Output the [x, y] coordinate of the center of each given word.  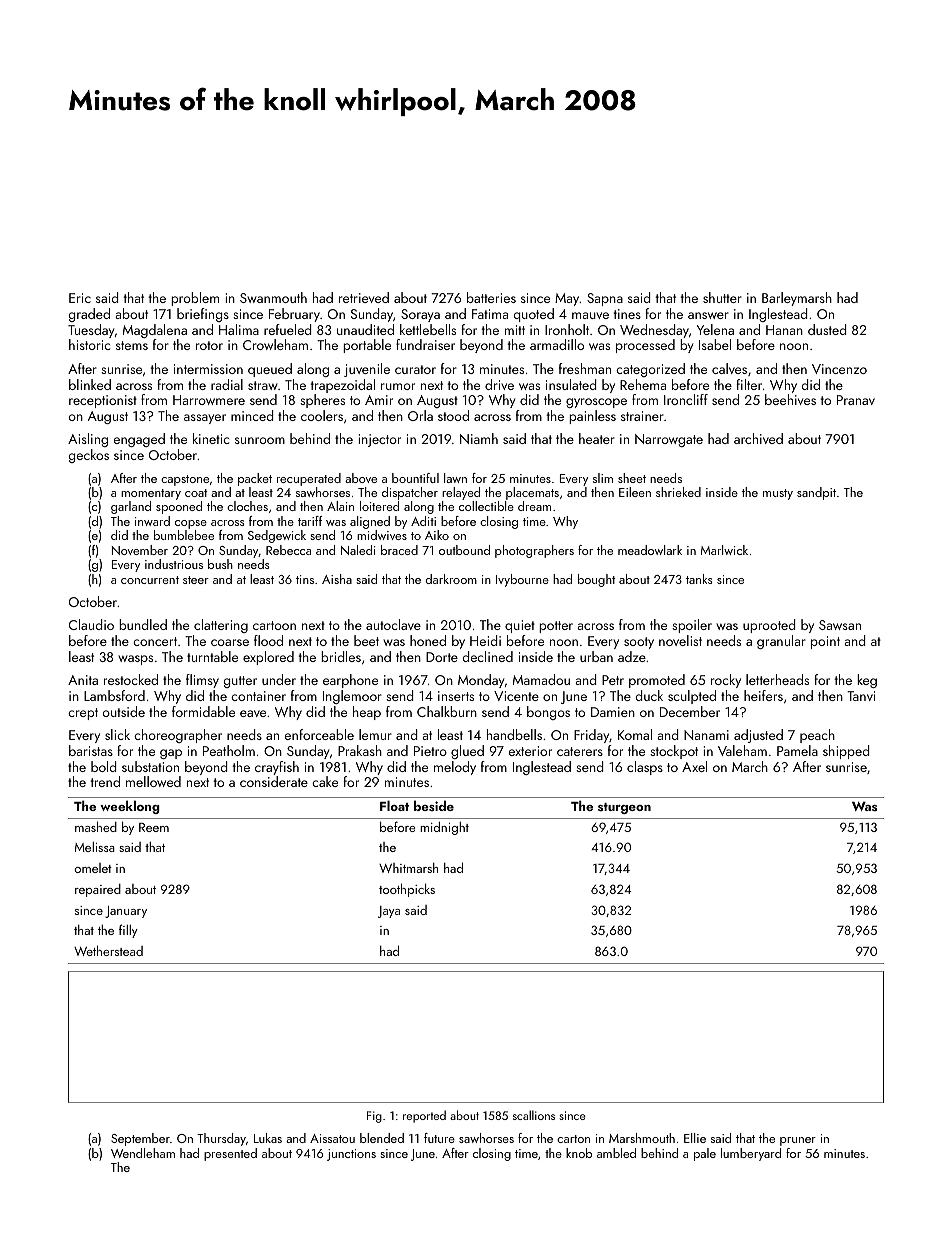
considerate [274, 781]
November [140, 550]
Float [394, 805]
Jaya [389, 912]
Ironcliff [686, 399]
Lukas [268, 1138]
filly [128, 931]
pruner [798, 1141]
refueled [288, 329]
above [361, 478]
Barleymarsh [797, 299]
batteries [491, 297]
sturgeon [624, 808]
